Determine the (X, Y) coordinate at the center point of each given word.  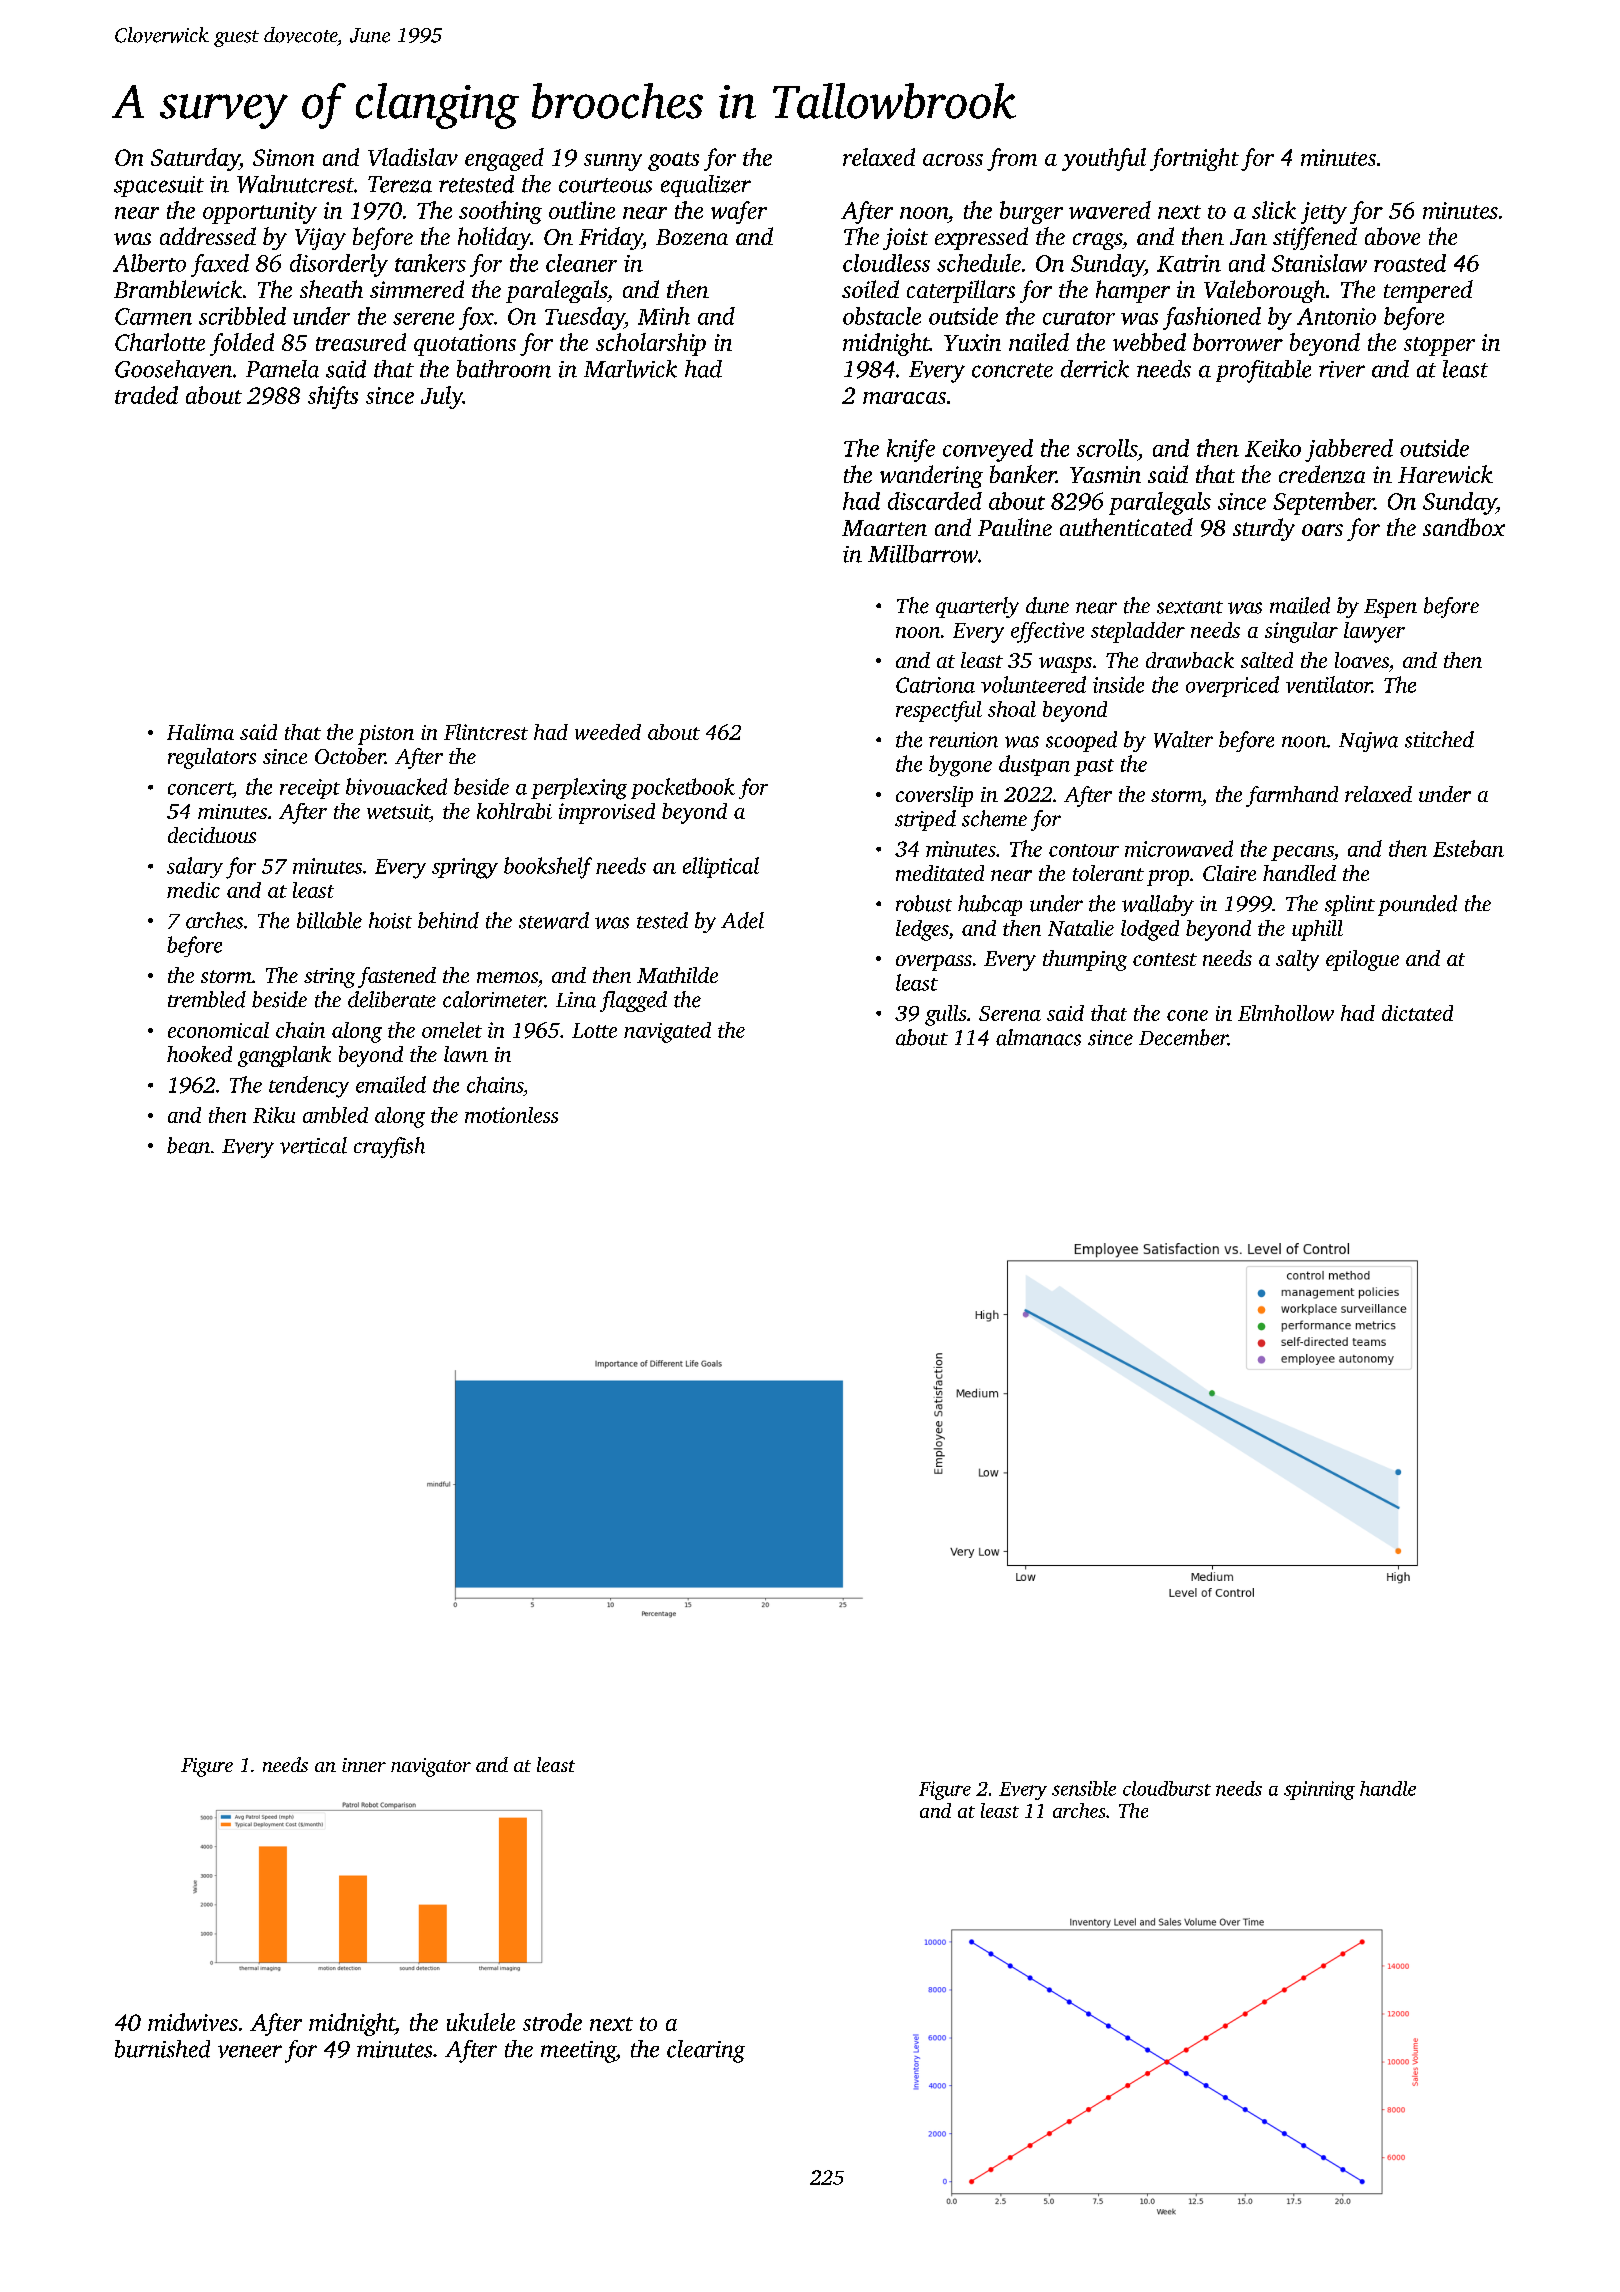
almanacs (1038, 1037)
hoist (390, 920)
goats (673, 161)
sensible (1084, 1788)
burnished (162, 2049)
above (1392, 236)
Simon (283, 157)
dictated (1417, 1013)
